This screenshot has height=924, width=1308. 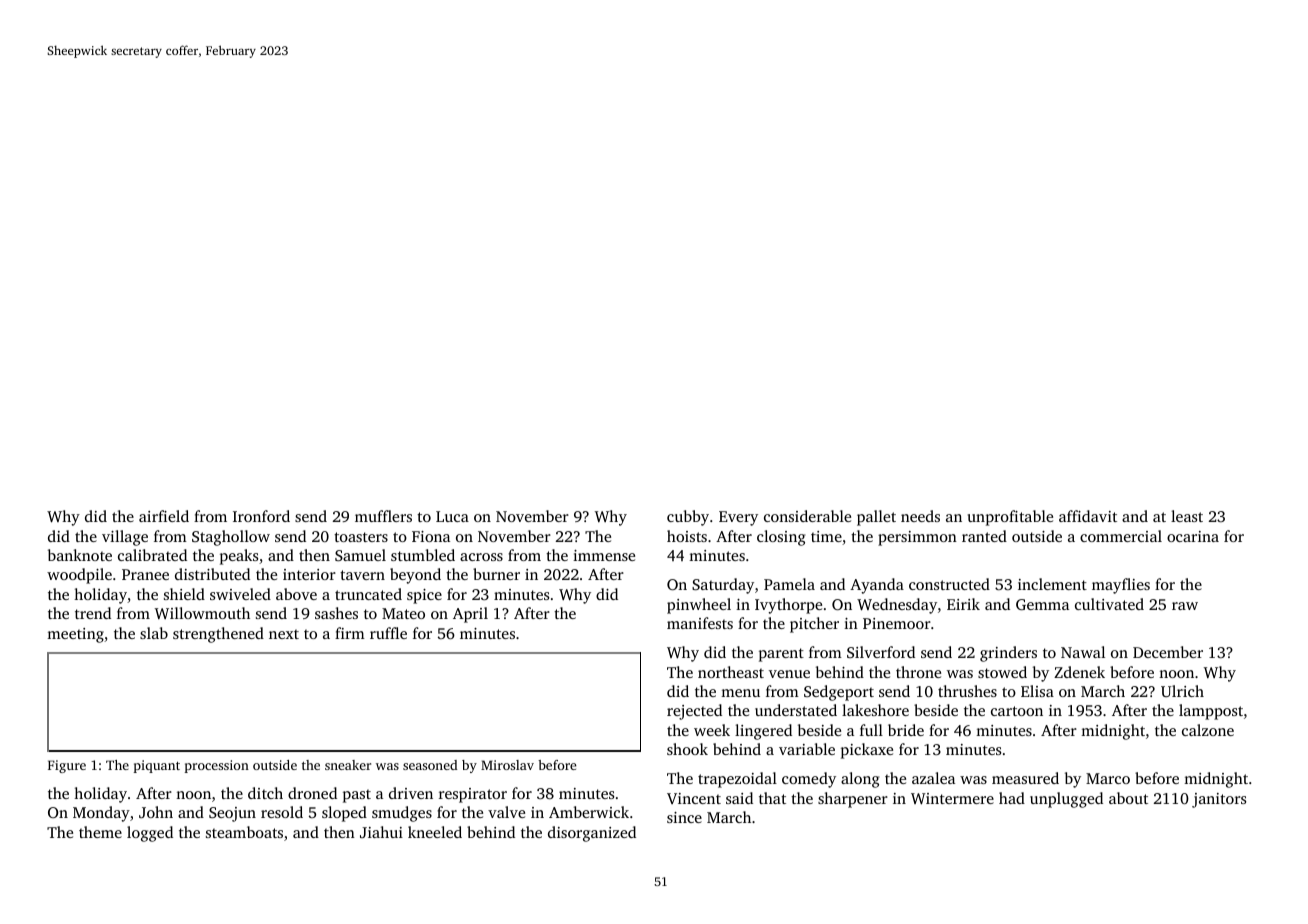 What do you see at coordinates (217, 766) in the screenshot?
I see `procession` at bounding box center [217, 766].
